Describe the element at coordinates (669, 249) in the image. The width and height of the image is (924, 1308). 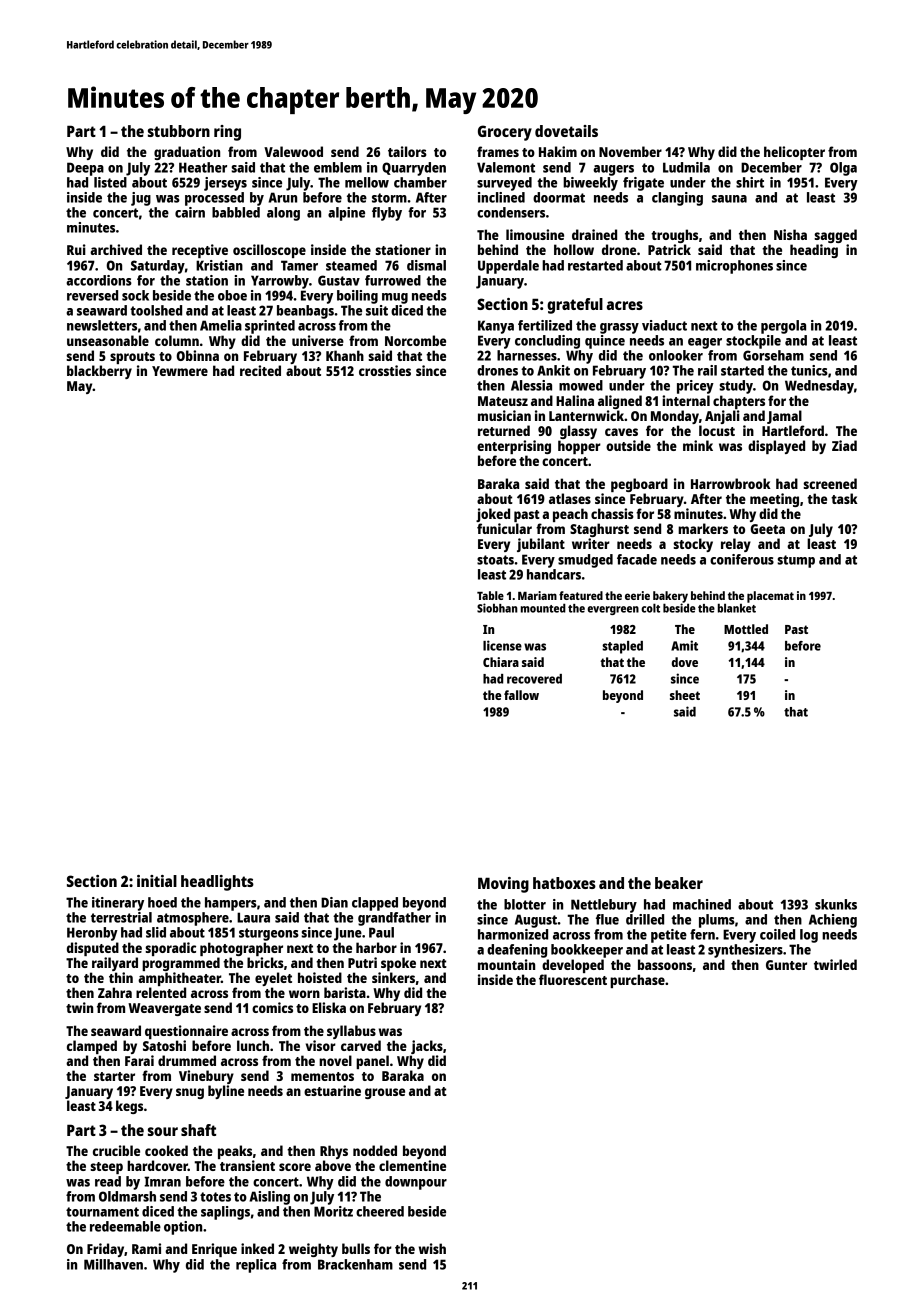
I see `Patrick` at that location.
